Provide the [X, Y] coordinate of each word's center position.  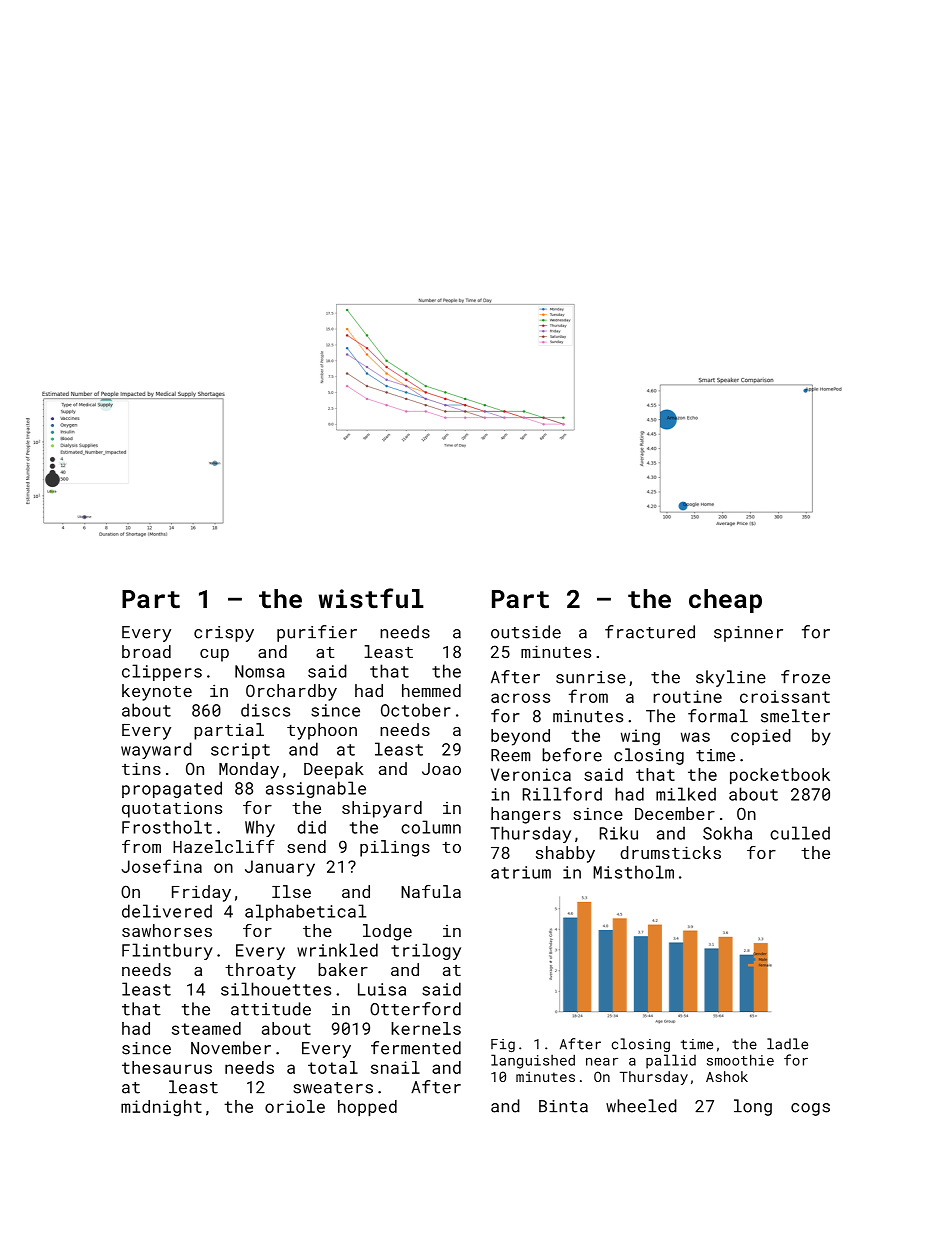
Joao [441, 769]
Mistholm [633, 872]
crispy [224, 634]
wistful [371, 598]
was [695, 737]
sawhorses [167, 930]
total [333, 1067]
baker [343, 969]
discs [265, 710]
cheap [725, 601]
